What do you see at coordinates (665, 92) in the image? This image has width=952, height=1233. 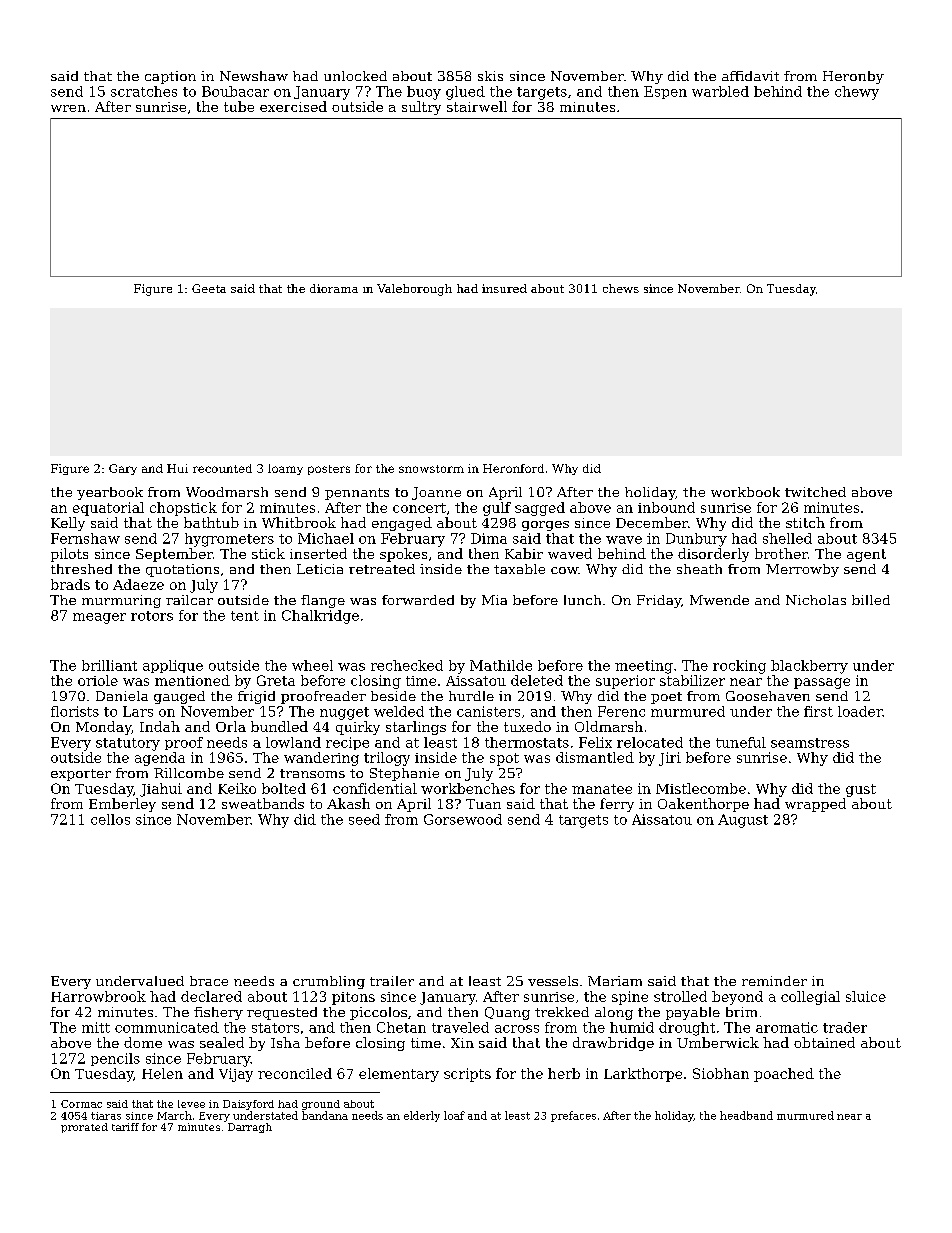 I see `Espen` at bounding box center [665, 92].
